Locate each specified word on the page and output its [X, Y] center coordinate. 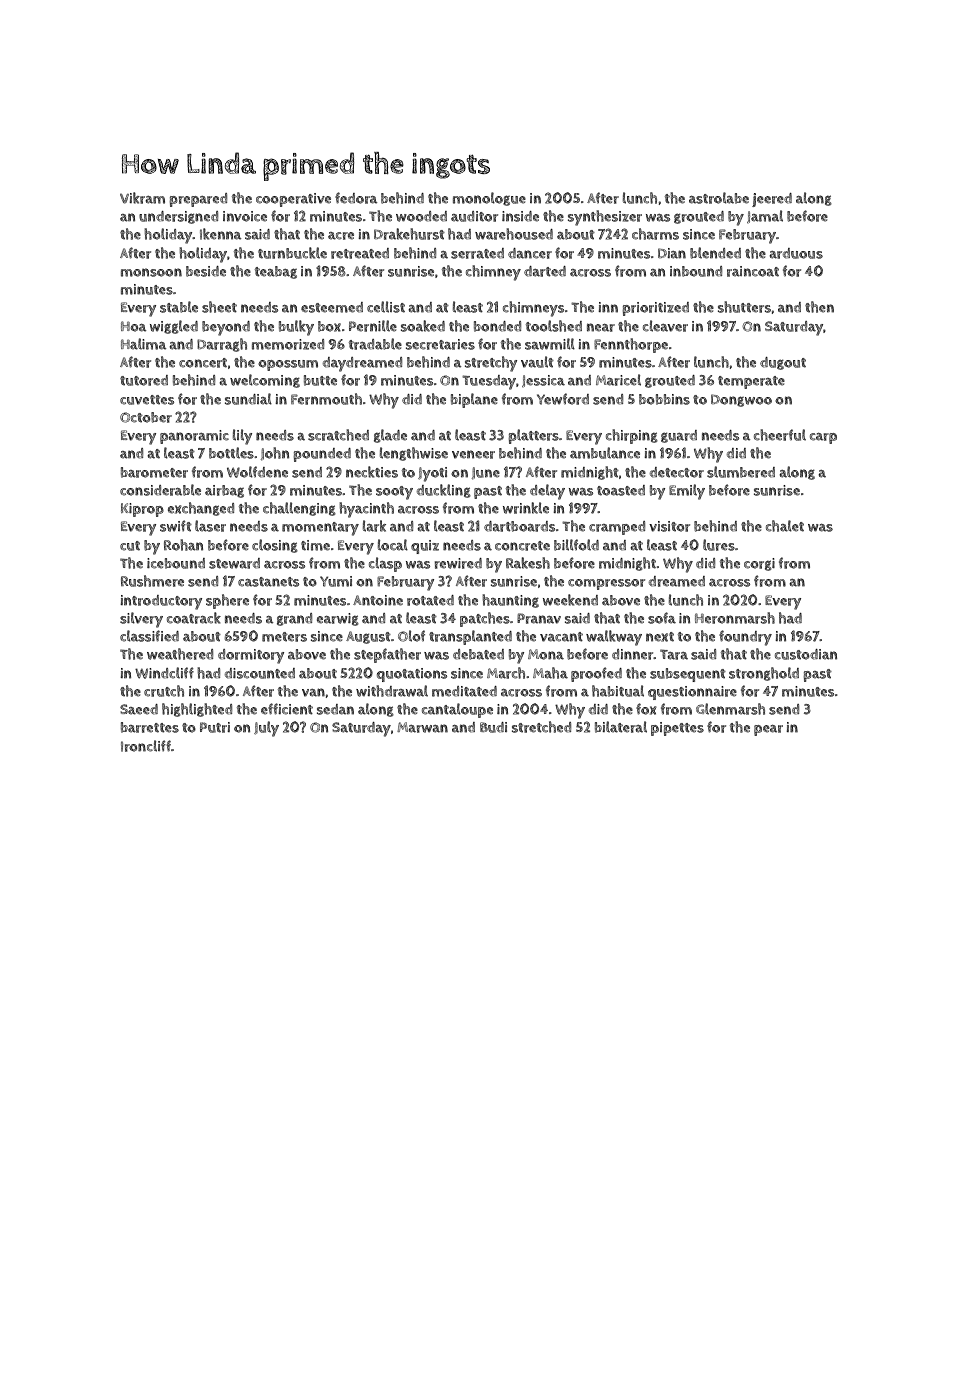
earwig [338, 619]
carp [823, 438]
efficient [287, 709]
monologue [489, 199]
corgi [759, 564]
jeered [772, 200]
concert [203, 363]
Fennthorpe [631, 345]
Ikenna [221, 234]
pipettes [677, 729]
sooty [394, 493]
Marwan [422, 727]
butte [320, 380]
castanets [268, 582]
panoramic [194, 437]
